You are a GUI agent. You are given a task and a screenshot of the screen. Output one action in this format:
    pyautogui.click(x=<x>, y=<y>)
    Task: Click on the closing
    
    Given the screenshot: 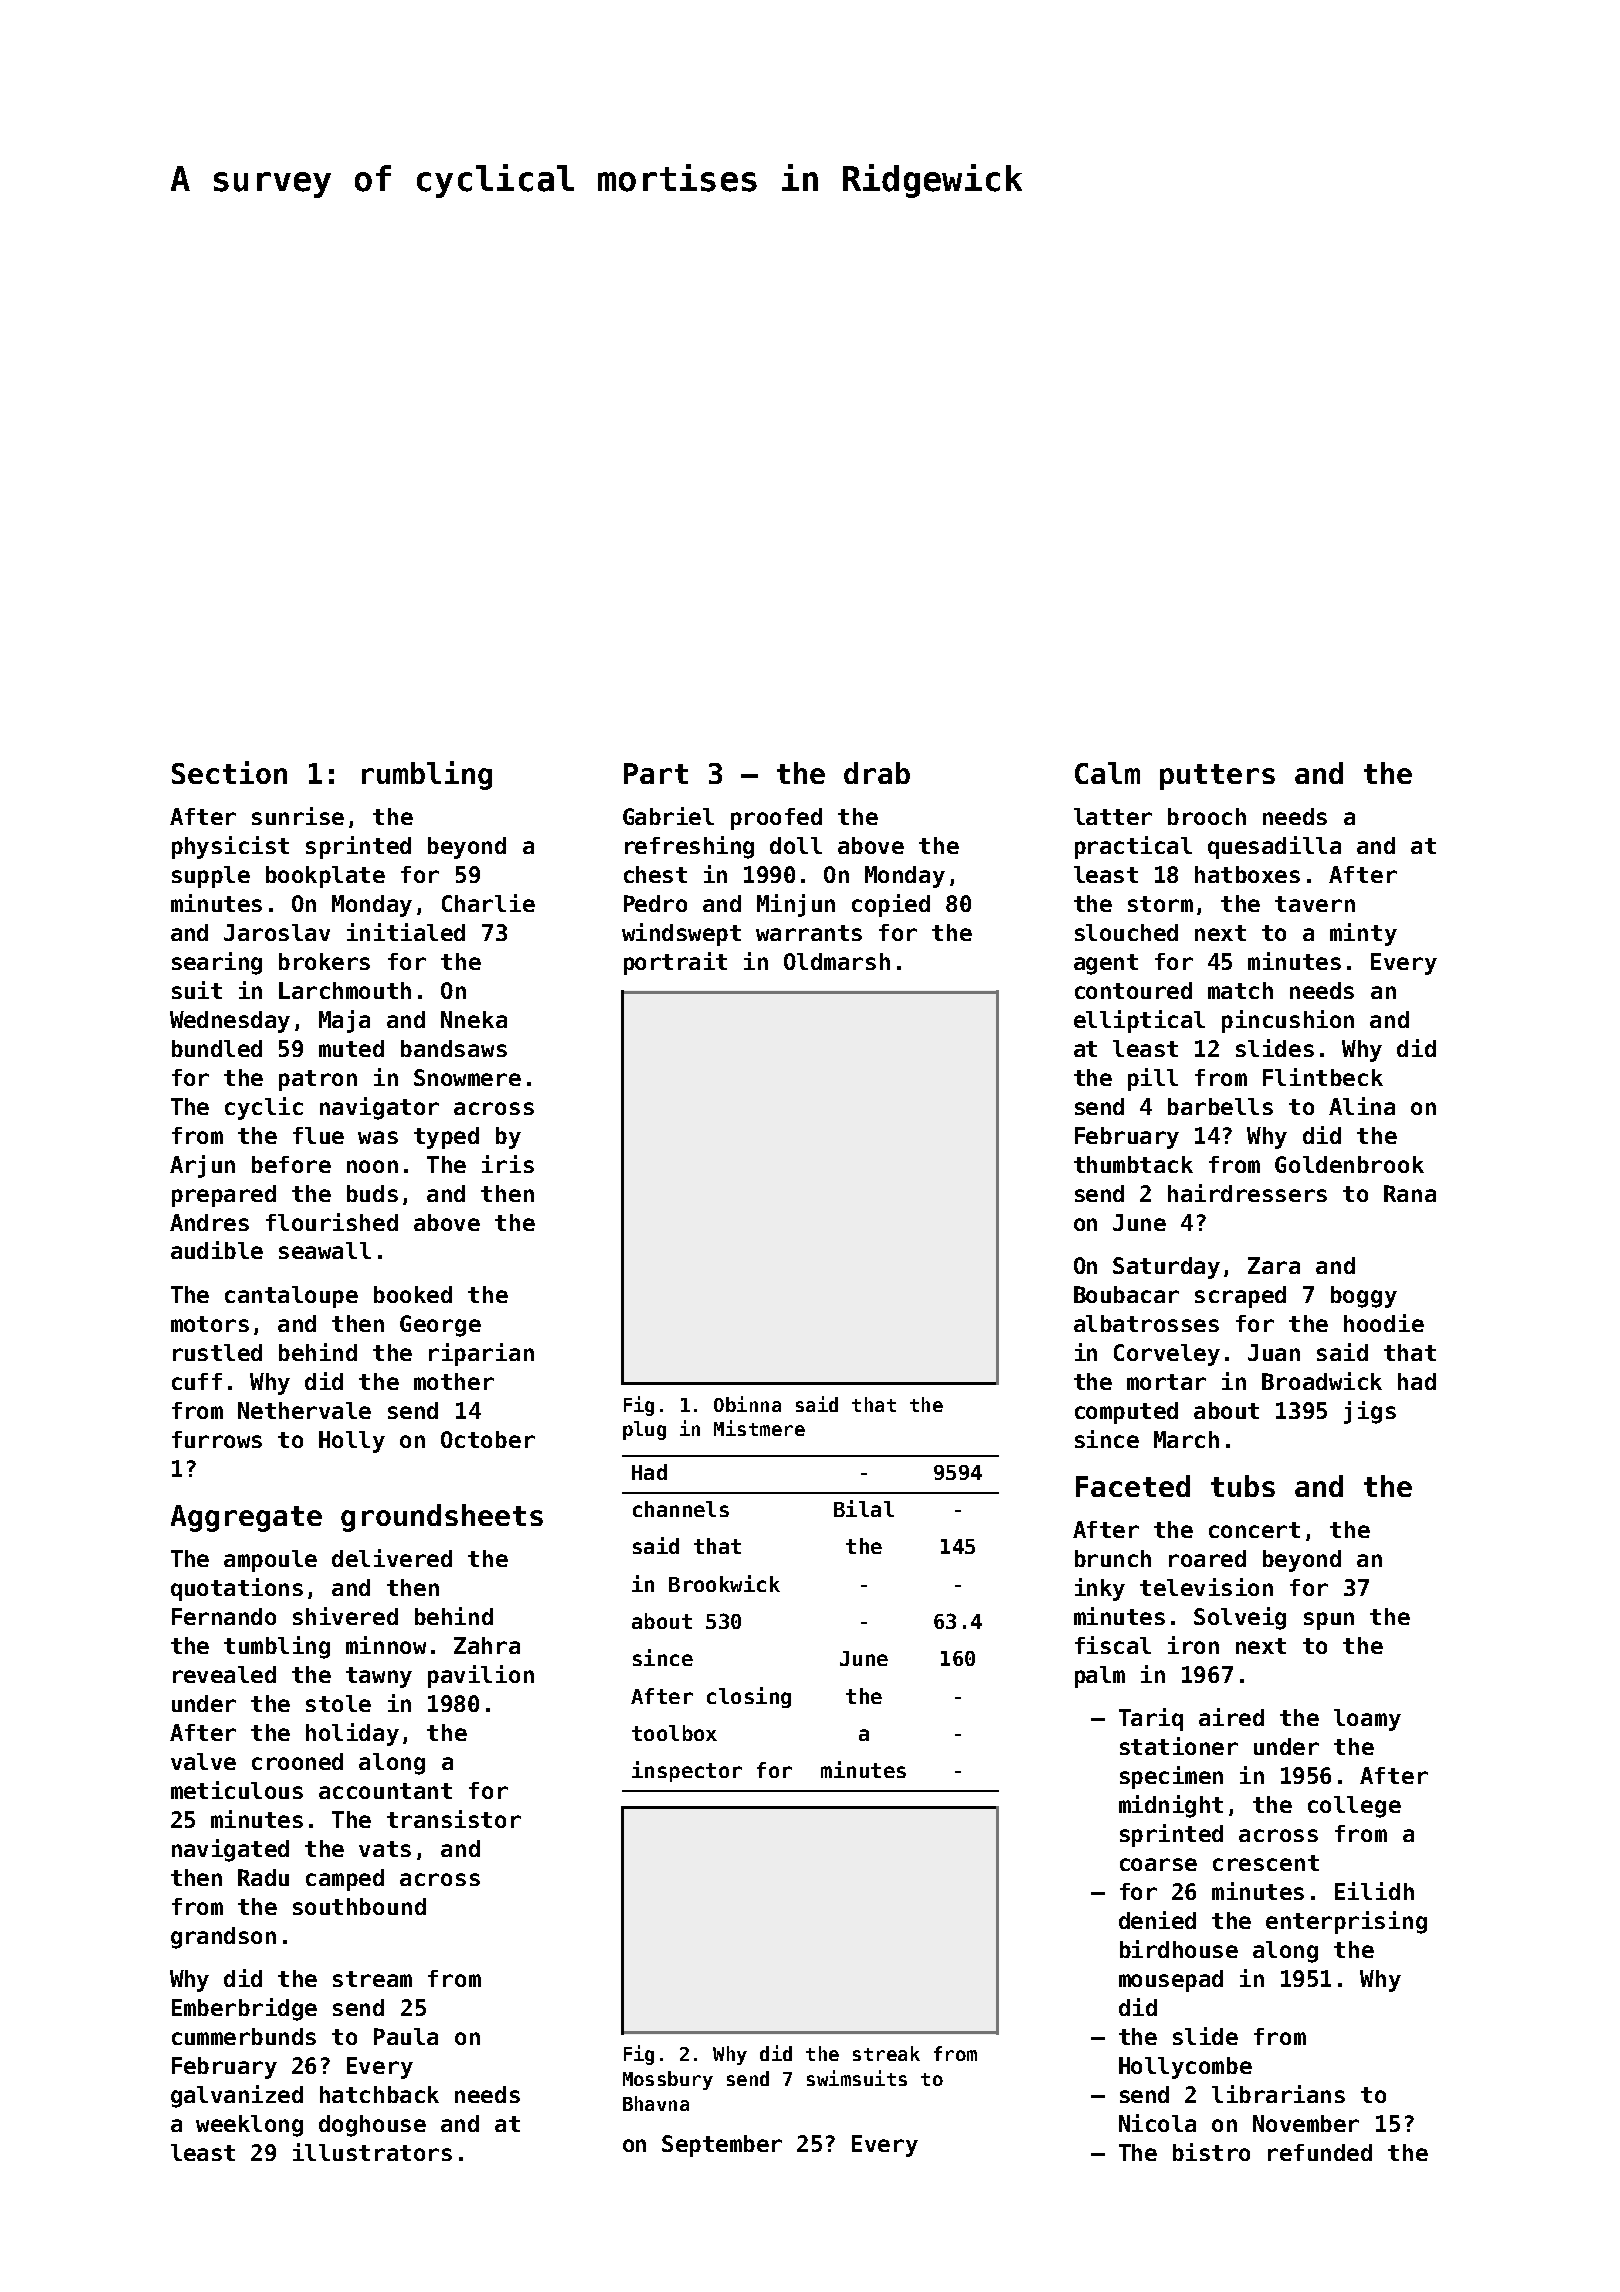 What is the action you would take?
    pyautogui.click(x=749, y=1697)
